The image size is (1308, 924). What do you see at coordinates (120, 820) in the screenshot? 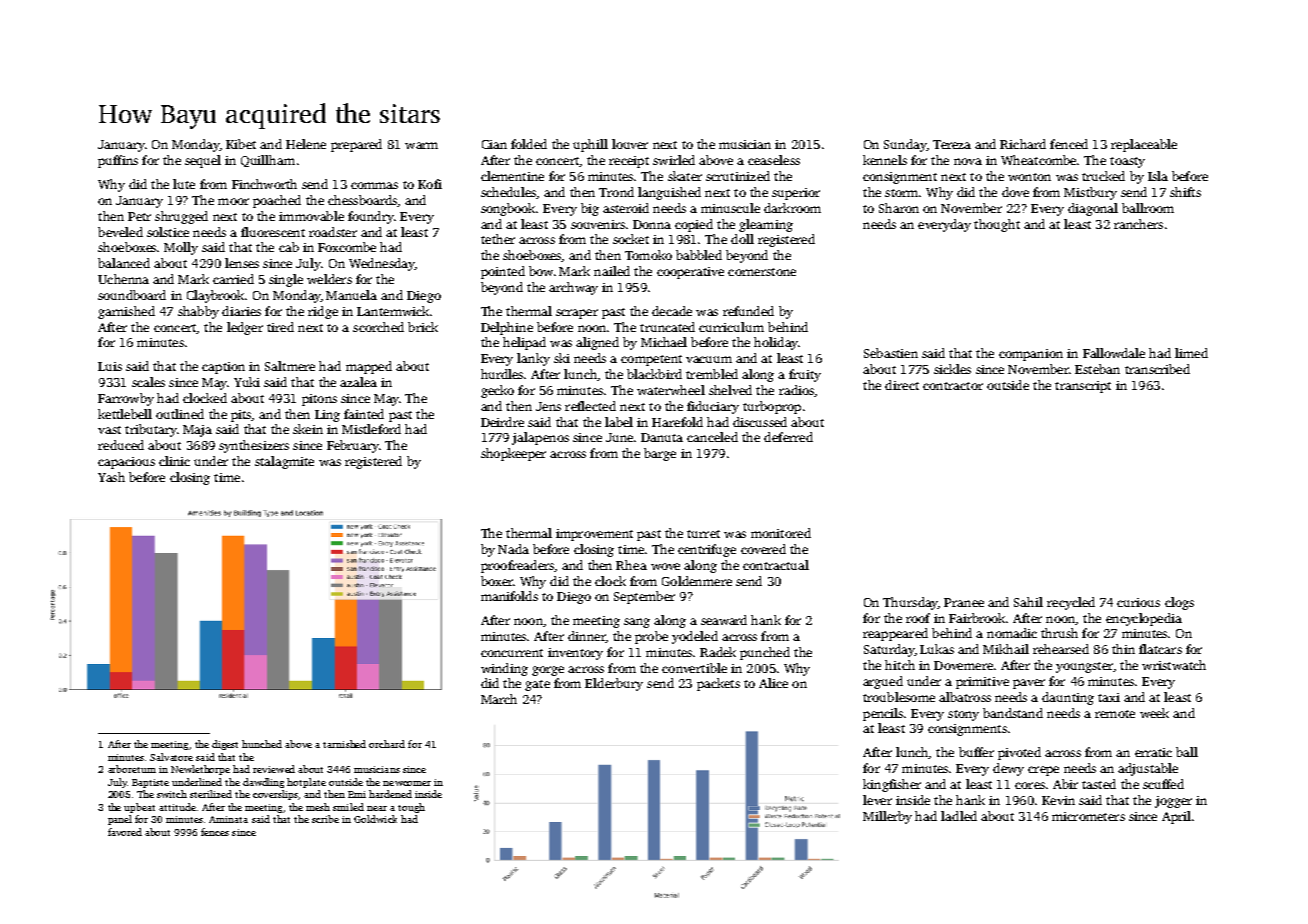
I see `panel` at bounding box center [120, 820].
